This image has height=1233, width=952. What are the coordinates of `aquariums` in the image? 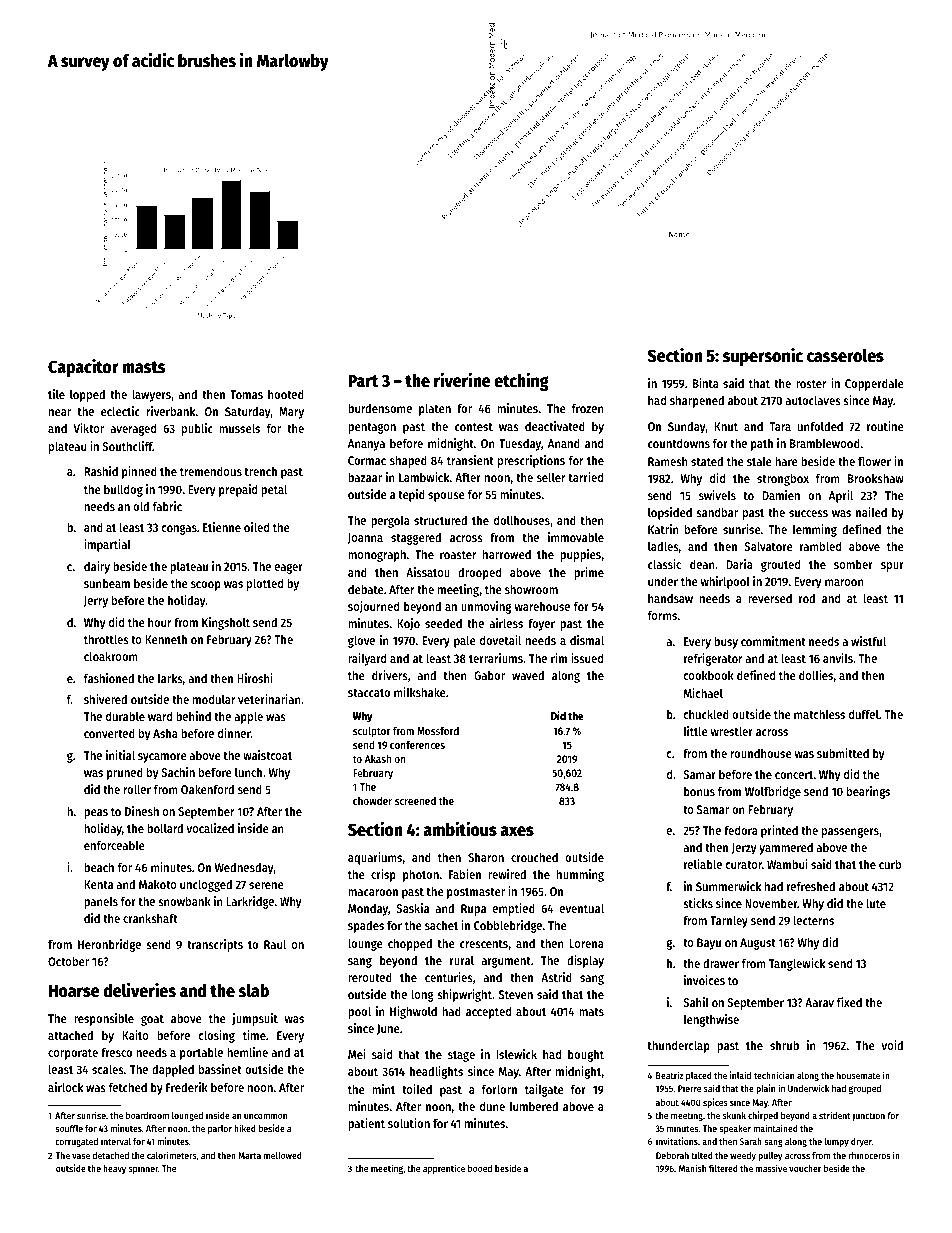 It's located at (375, 858).
